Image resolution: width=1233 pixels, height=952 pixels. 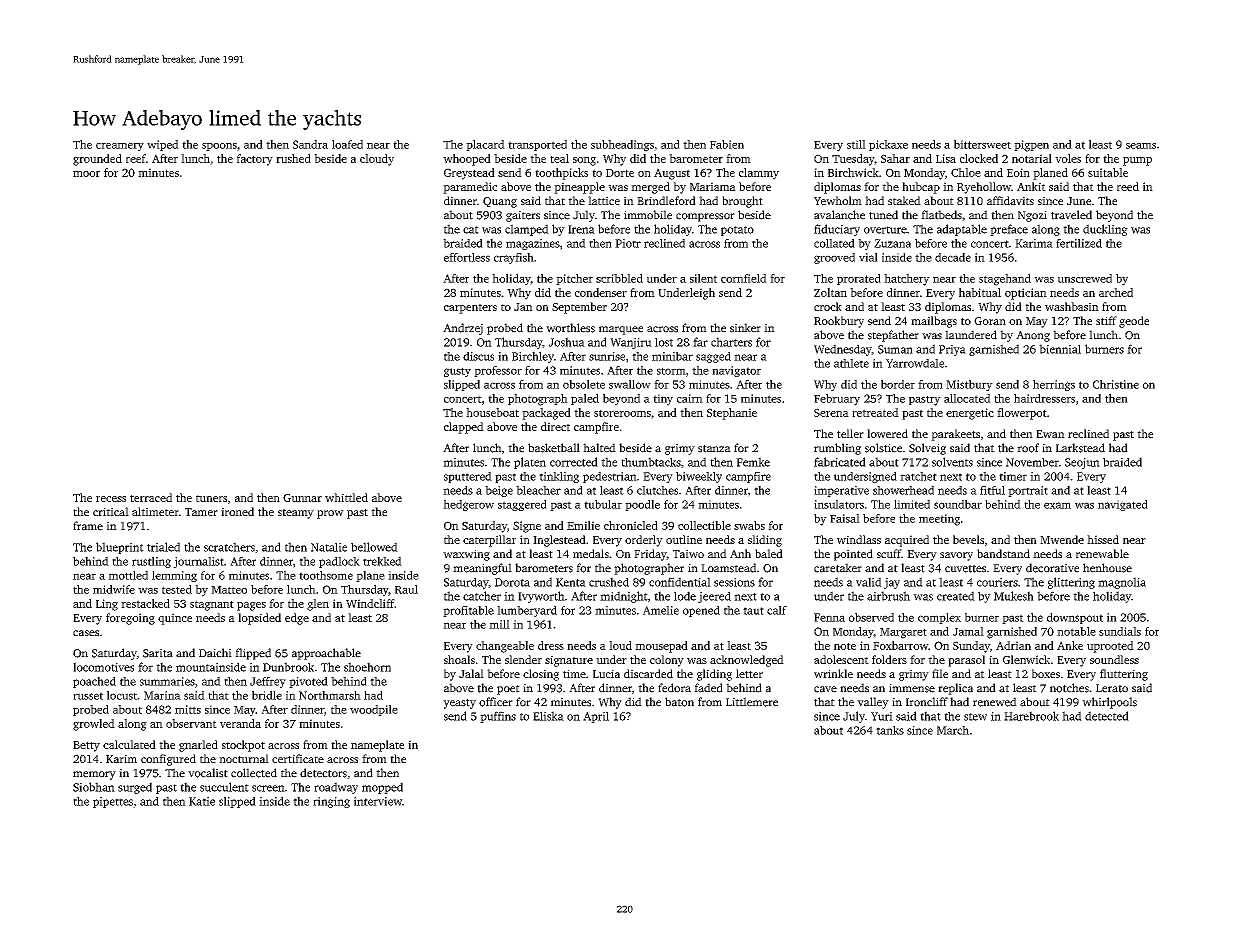 What do you see at coordinates (163, 547) in the document?
I see `trialed` at bounding box center [163, 547].
